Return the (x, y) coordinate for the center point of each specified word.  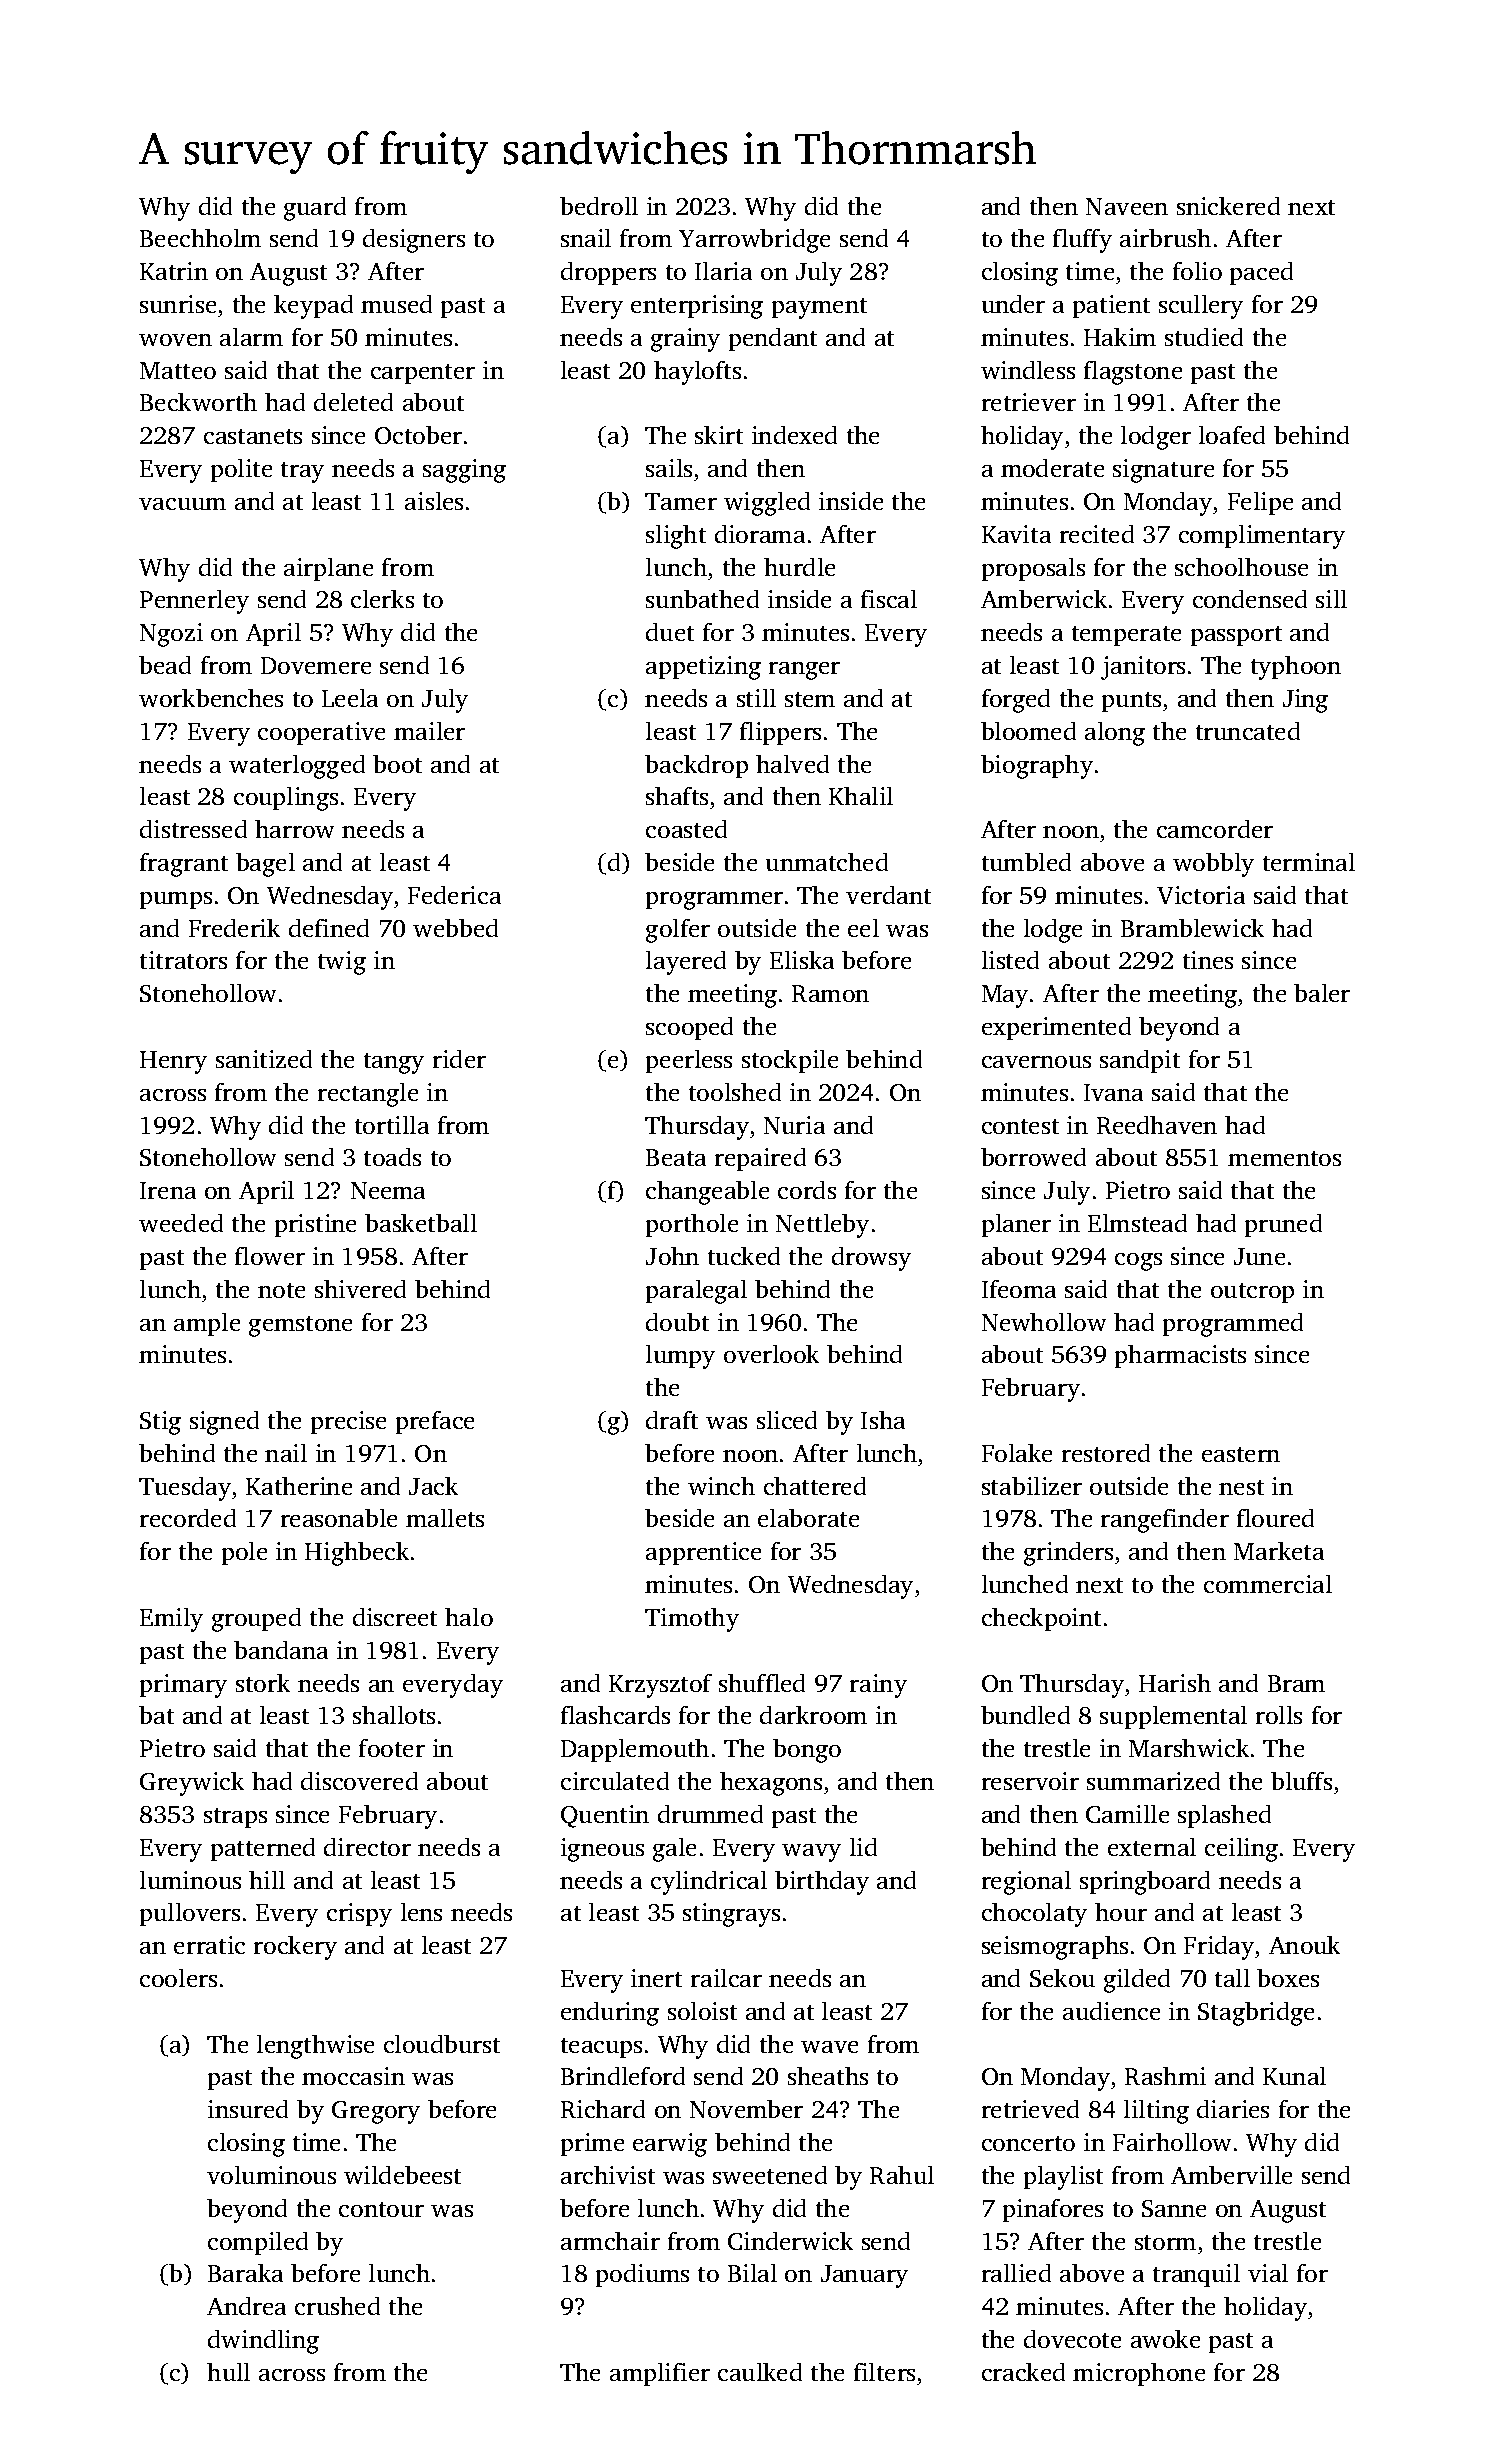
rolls (1279, 1715)
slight (676, 537)
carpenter (423, 374)
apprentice (703, 1553)
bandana (281, 1650)
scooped (689, 1028)
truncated (1248, 731)
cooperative (321, 733)
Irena (168, 1190)
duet (670, 632)
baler (1322, 993)
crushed (337, 2306)
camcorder (1215, 829)
